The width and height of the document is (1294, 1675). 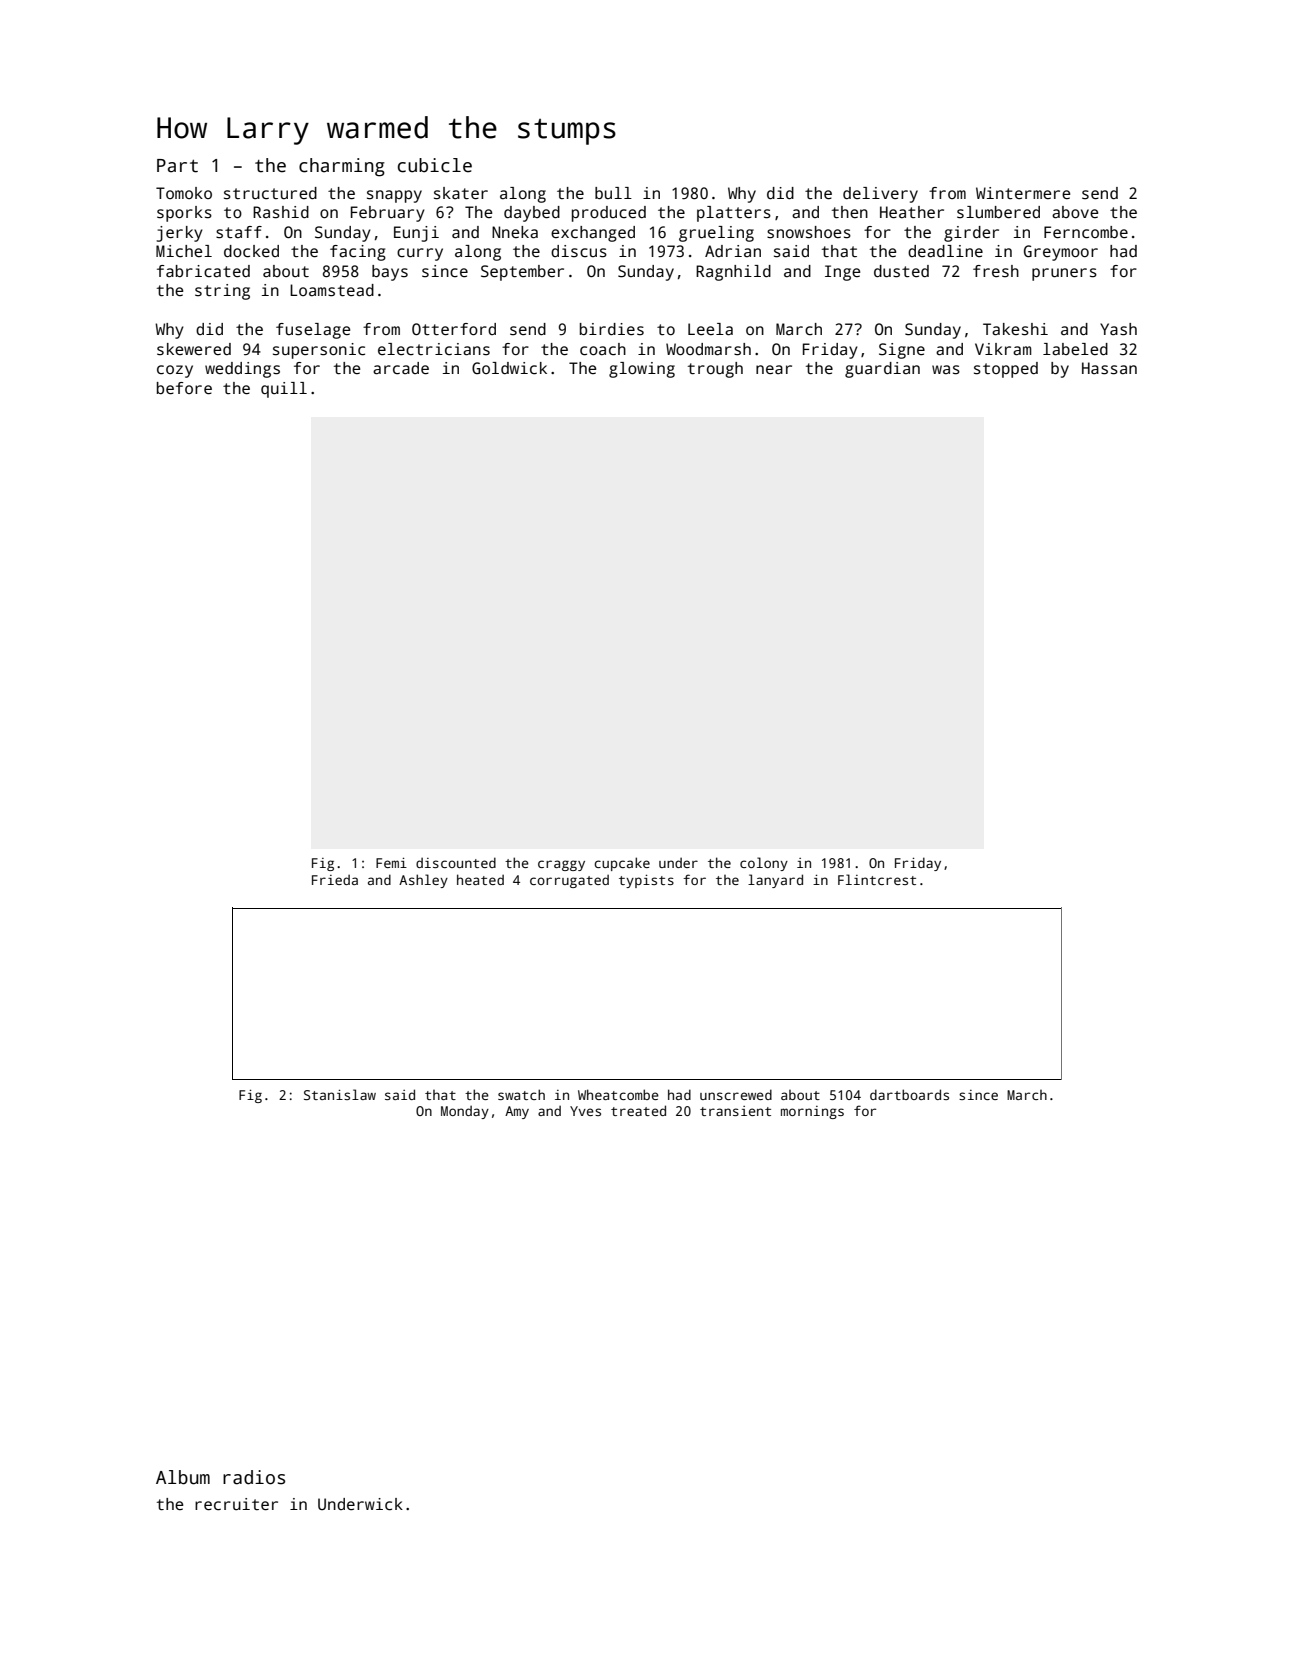 I want to click on Part, so click(x=177, y=166).
